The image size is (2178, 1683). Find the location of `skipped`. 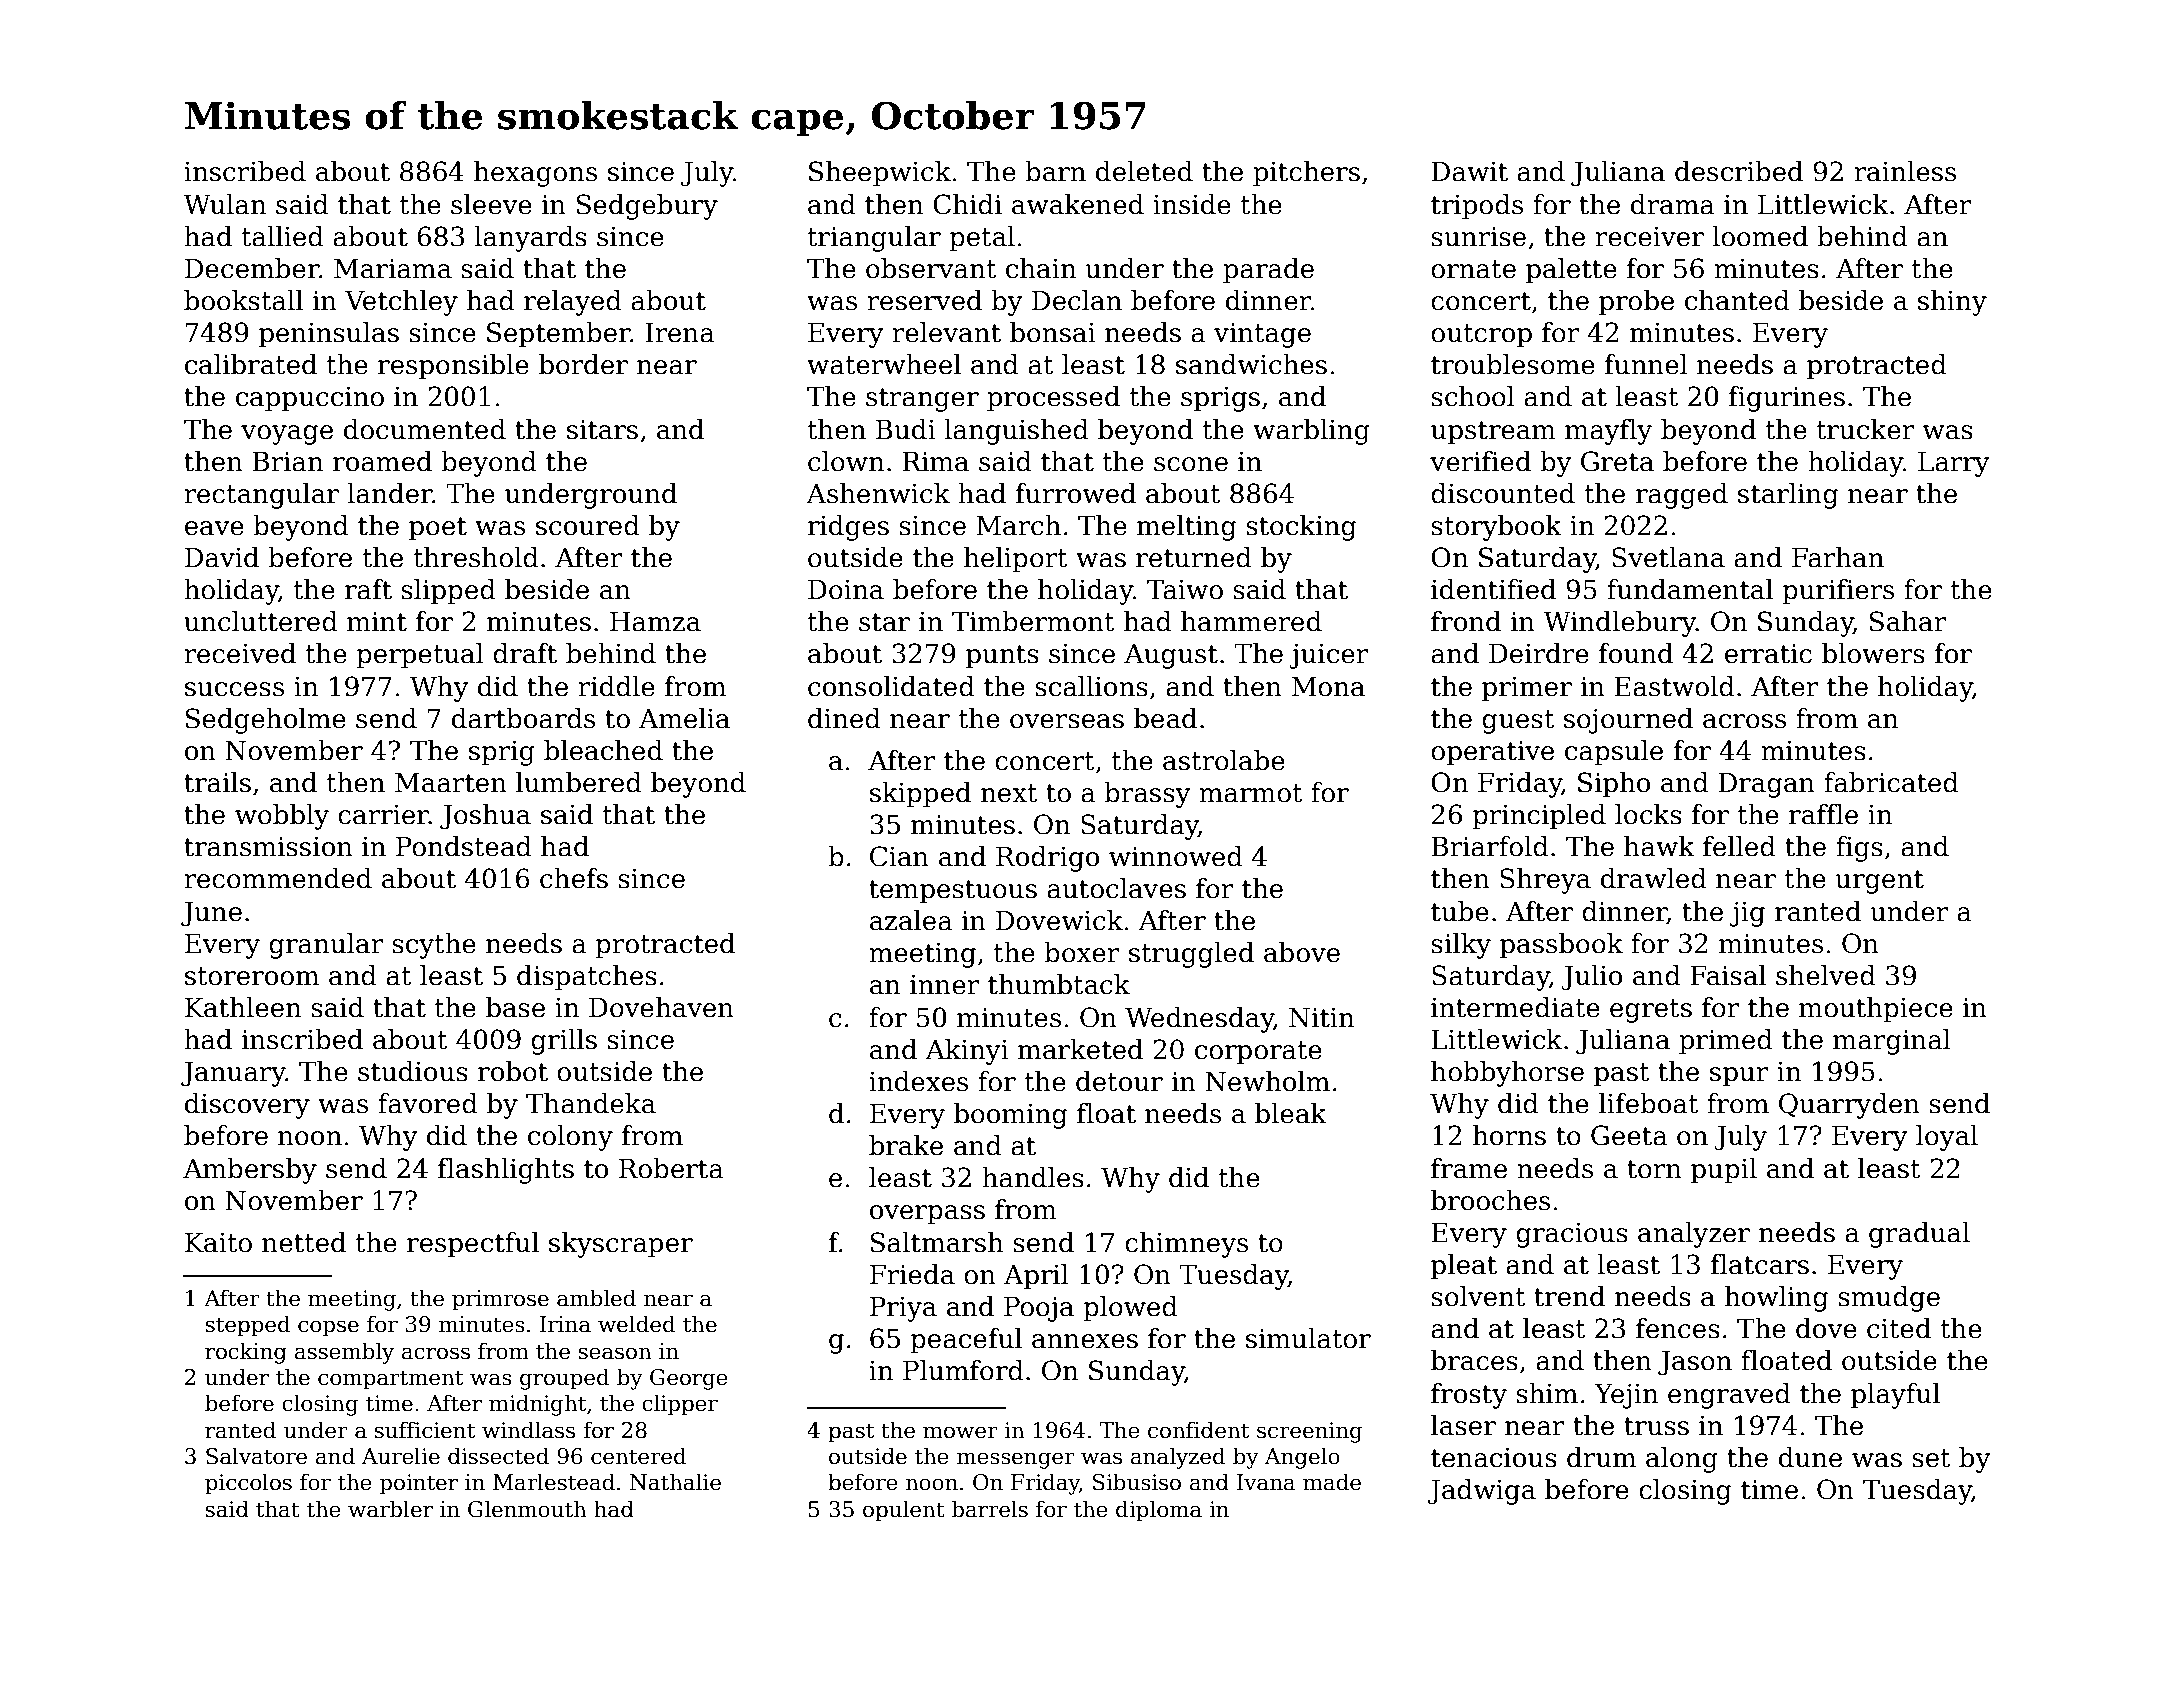

skipped is located at coordinates (920, 795).
